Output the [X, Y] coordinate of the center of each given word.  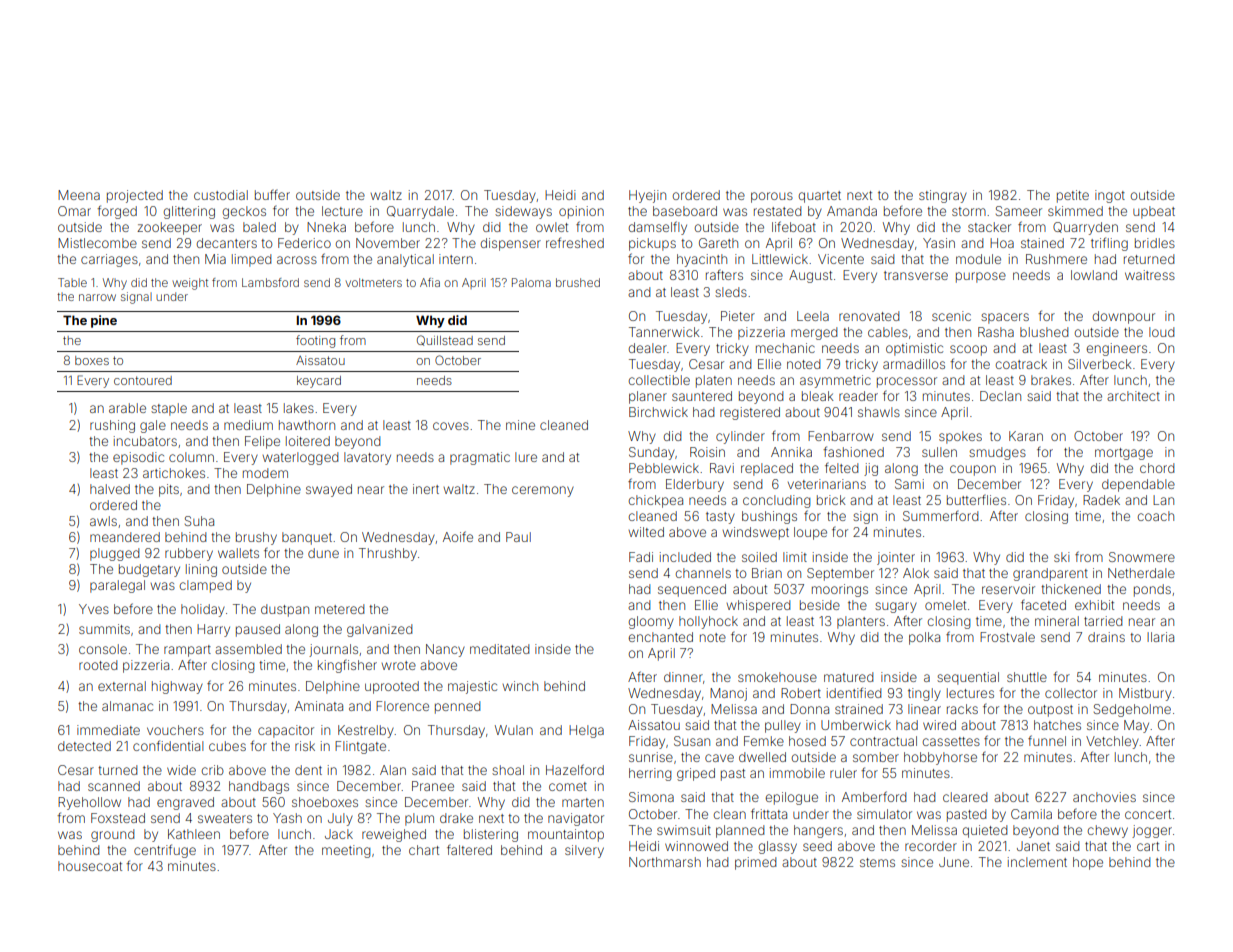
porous [772, 197]
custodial [221, 195]
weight [190, 284]
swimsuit [684, 830]
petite [1073, 196]
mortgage [1124, 454]
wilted [646, 532]
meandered [125, 537]
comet [568, 786]
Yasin [939, 243]
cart [1148, 846]
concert [1148, 814]
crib [212, 770]
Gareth [718, 243]
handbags [259, 787]
